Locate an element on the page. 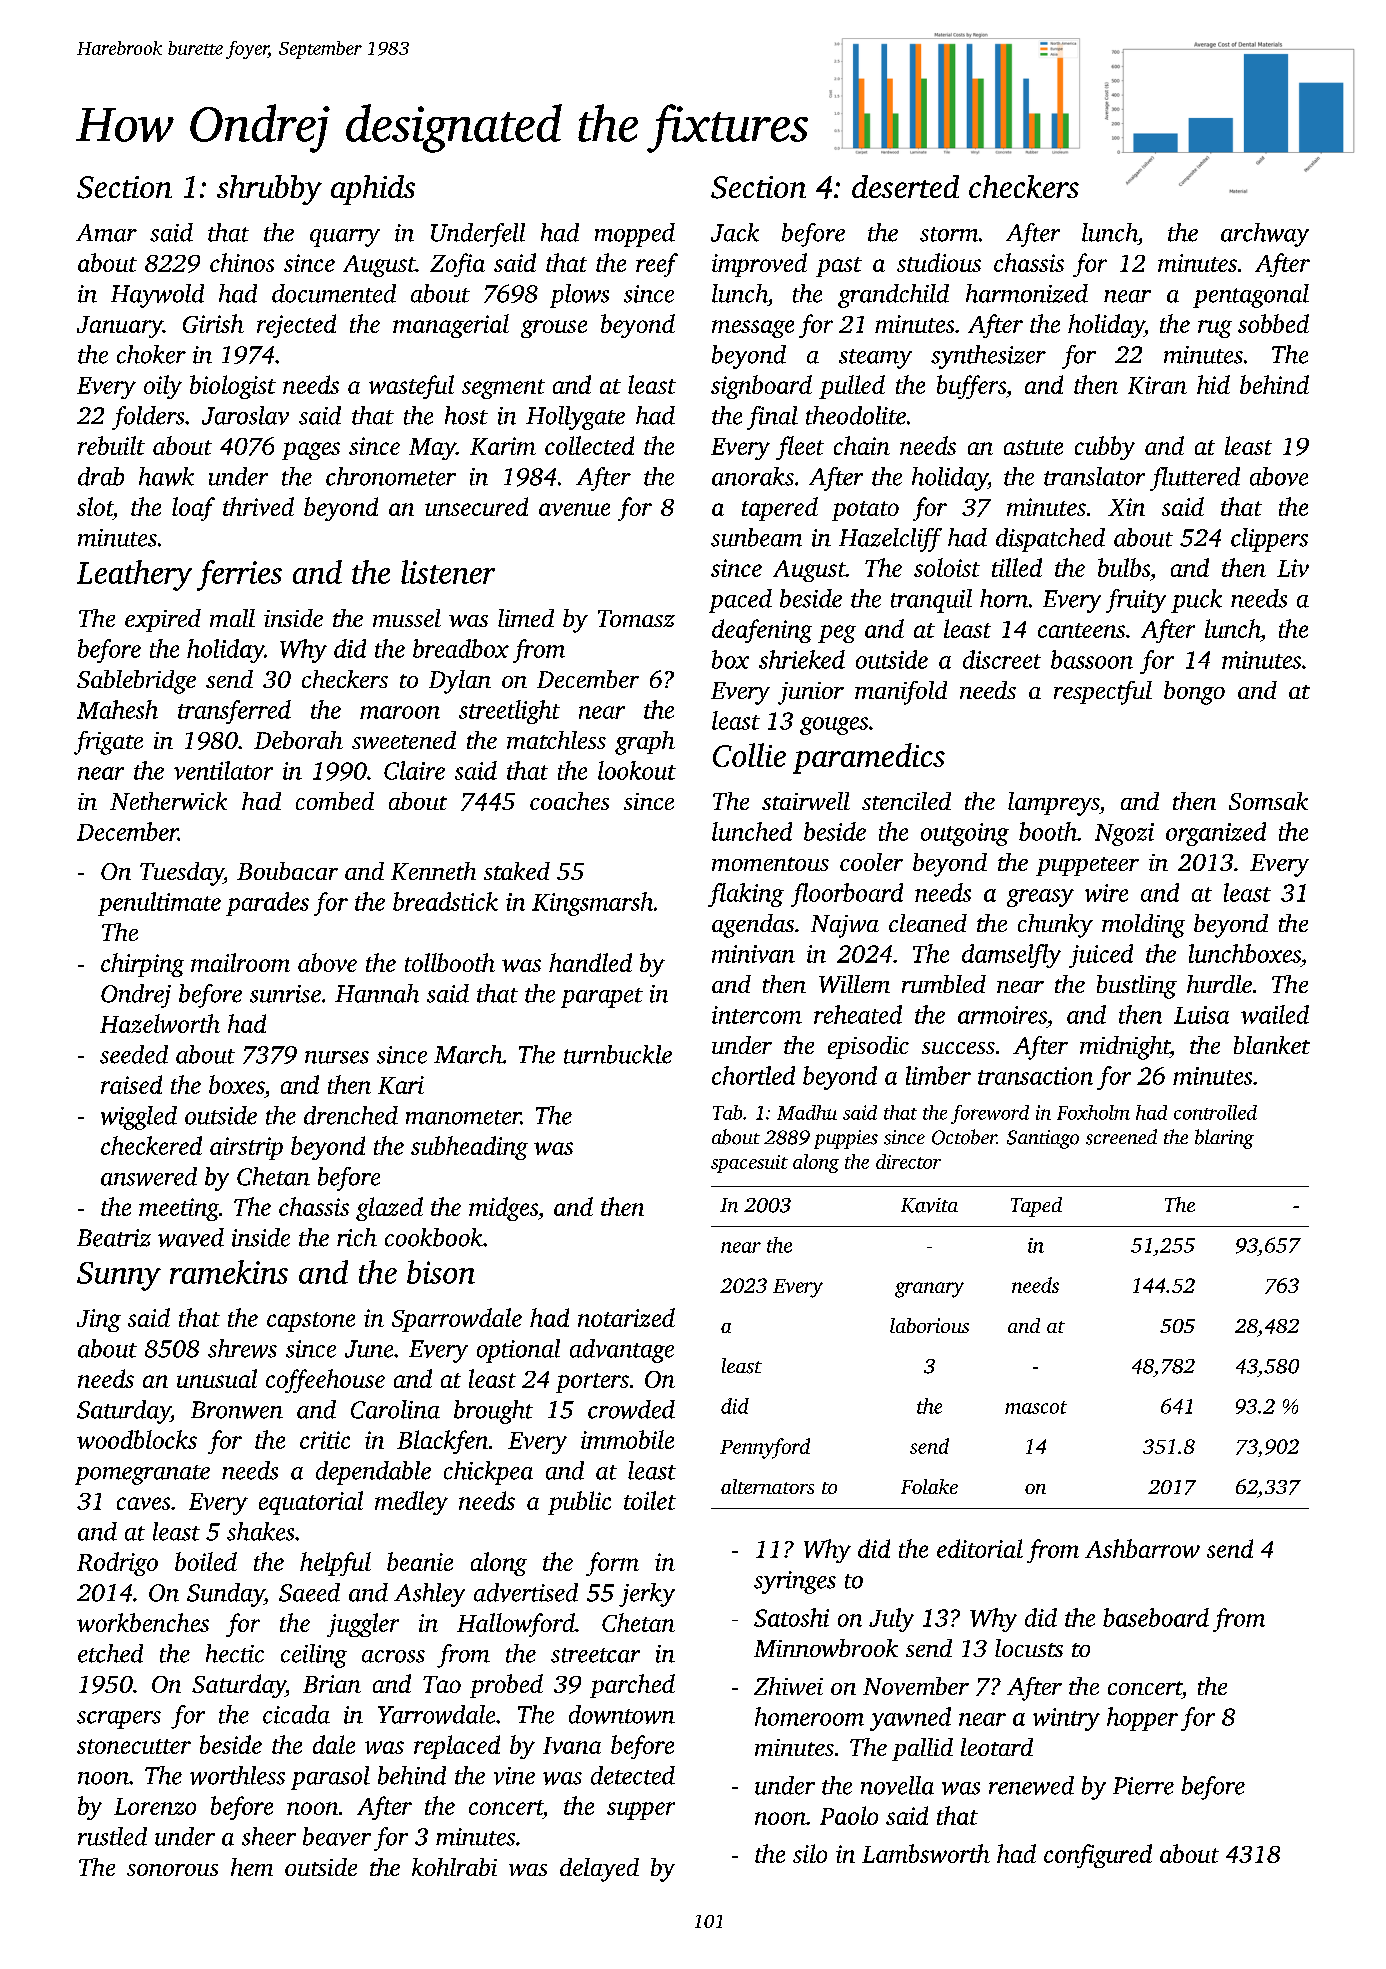  sobbed is located at coordinates (1273, 323).
